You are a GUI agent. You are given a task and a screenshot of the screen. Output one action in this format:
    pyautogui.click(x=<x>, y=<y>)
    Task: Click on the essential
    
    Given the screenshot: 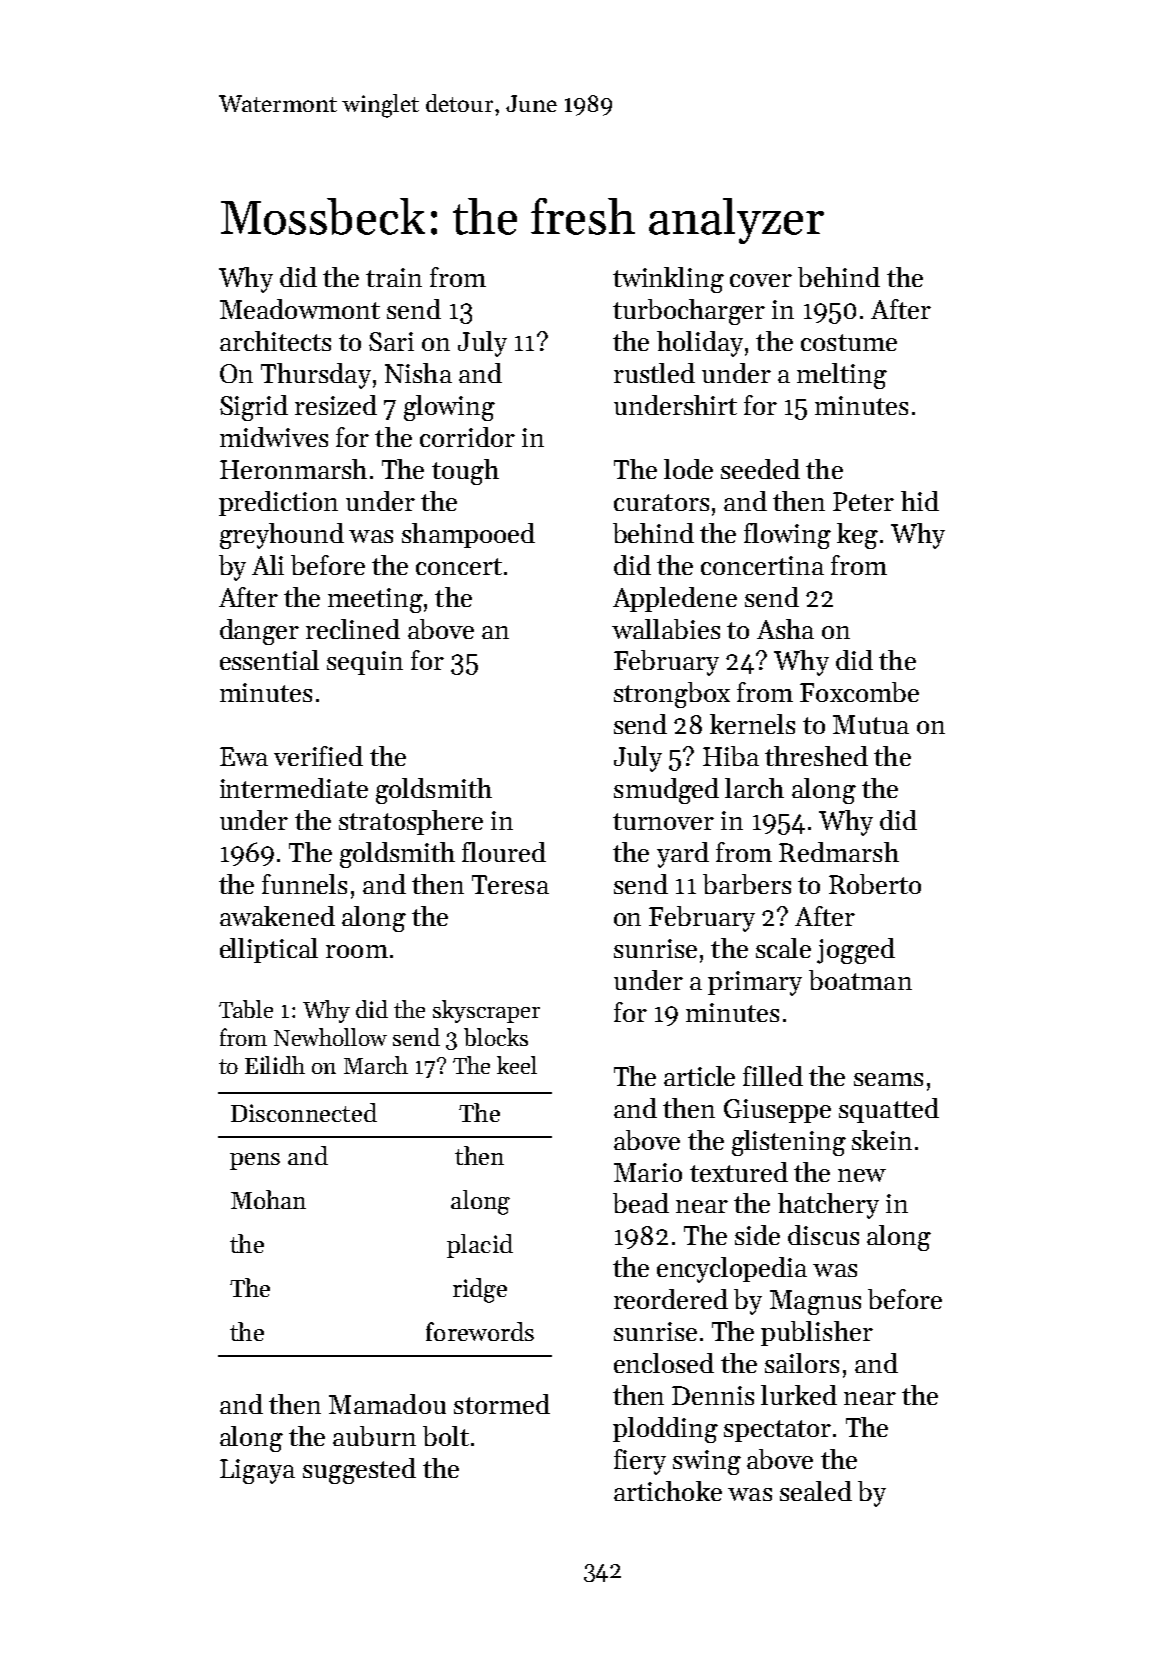 What is the action you would take?
    pyautogui.click(x=269, y=660)
